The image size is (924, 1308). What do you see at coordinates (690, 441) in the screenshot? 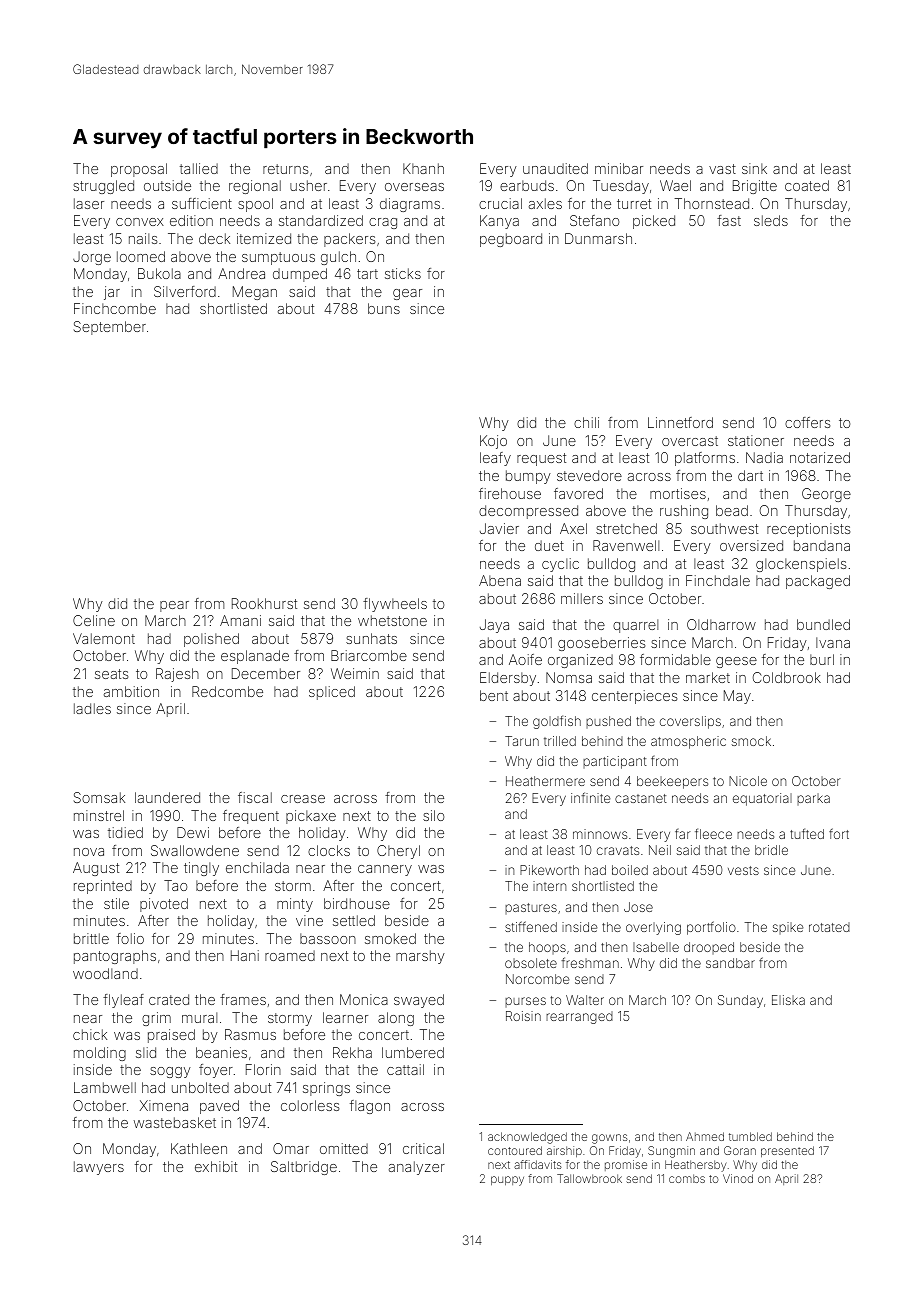
I see `overcast` at bounding box center [690, 441].
